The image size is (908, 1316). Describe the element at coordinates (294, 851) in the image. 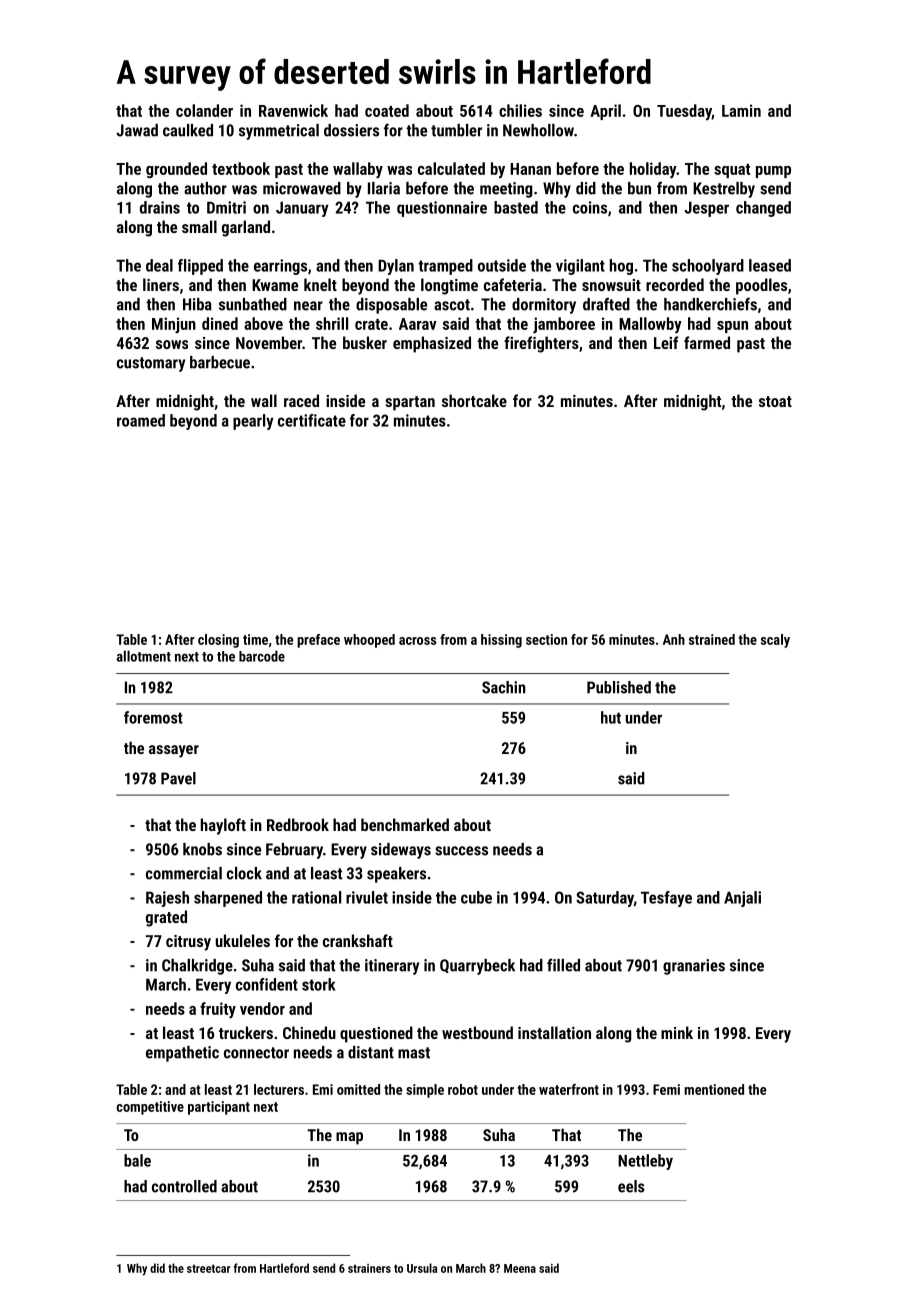

I see `February` at that location.
